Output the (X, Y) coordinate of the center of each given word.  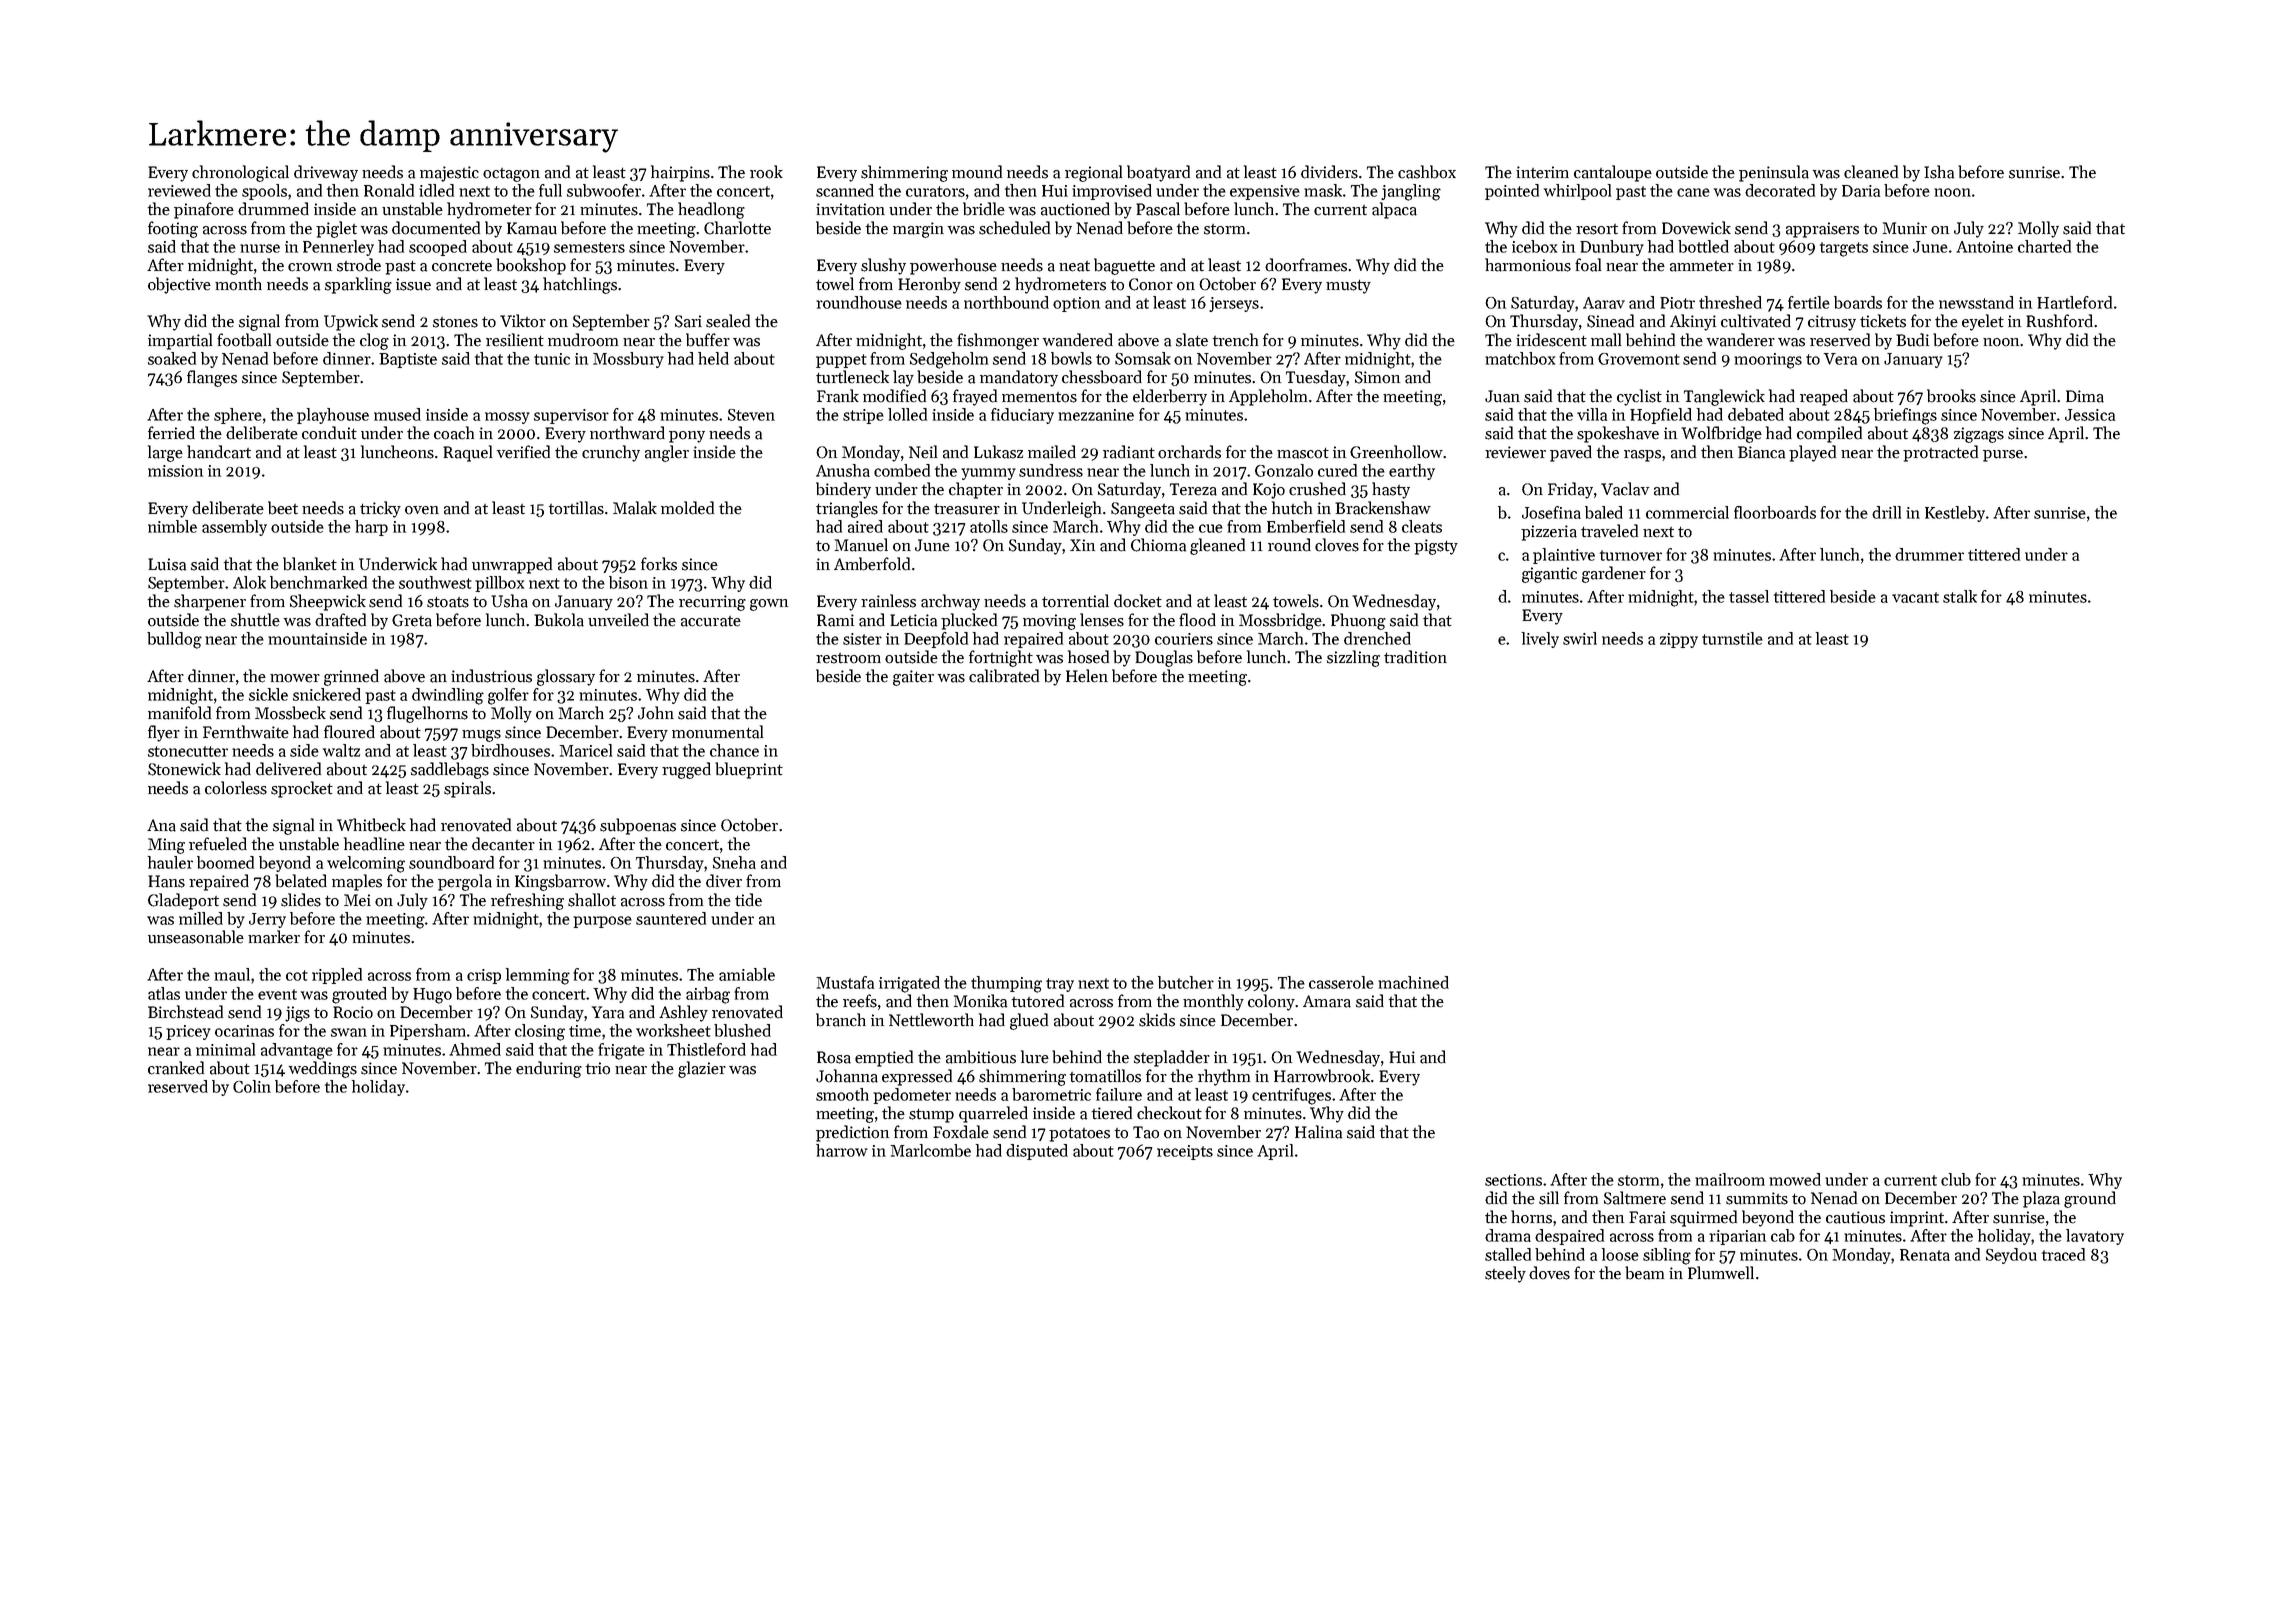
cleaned (1871, 172)
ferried (171, 433)
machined (1413, 982)
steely (1505, 1274)
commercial (1687, 512)
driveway (326, 173)
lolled (907, 414)
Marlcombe (930, 1150)
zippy (1679, 640)
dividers (1329, 172)
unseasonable (196, 937)
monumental (717, 732)
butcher (1186, 982)
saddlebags (450, 770)
